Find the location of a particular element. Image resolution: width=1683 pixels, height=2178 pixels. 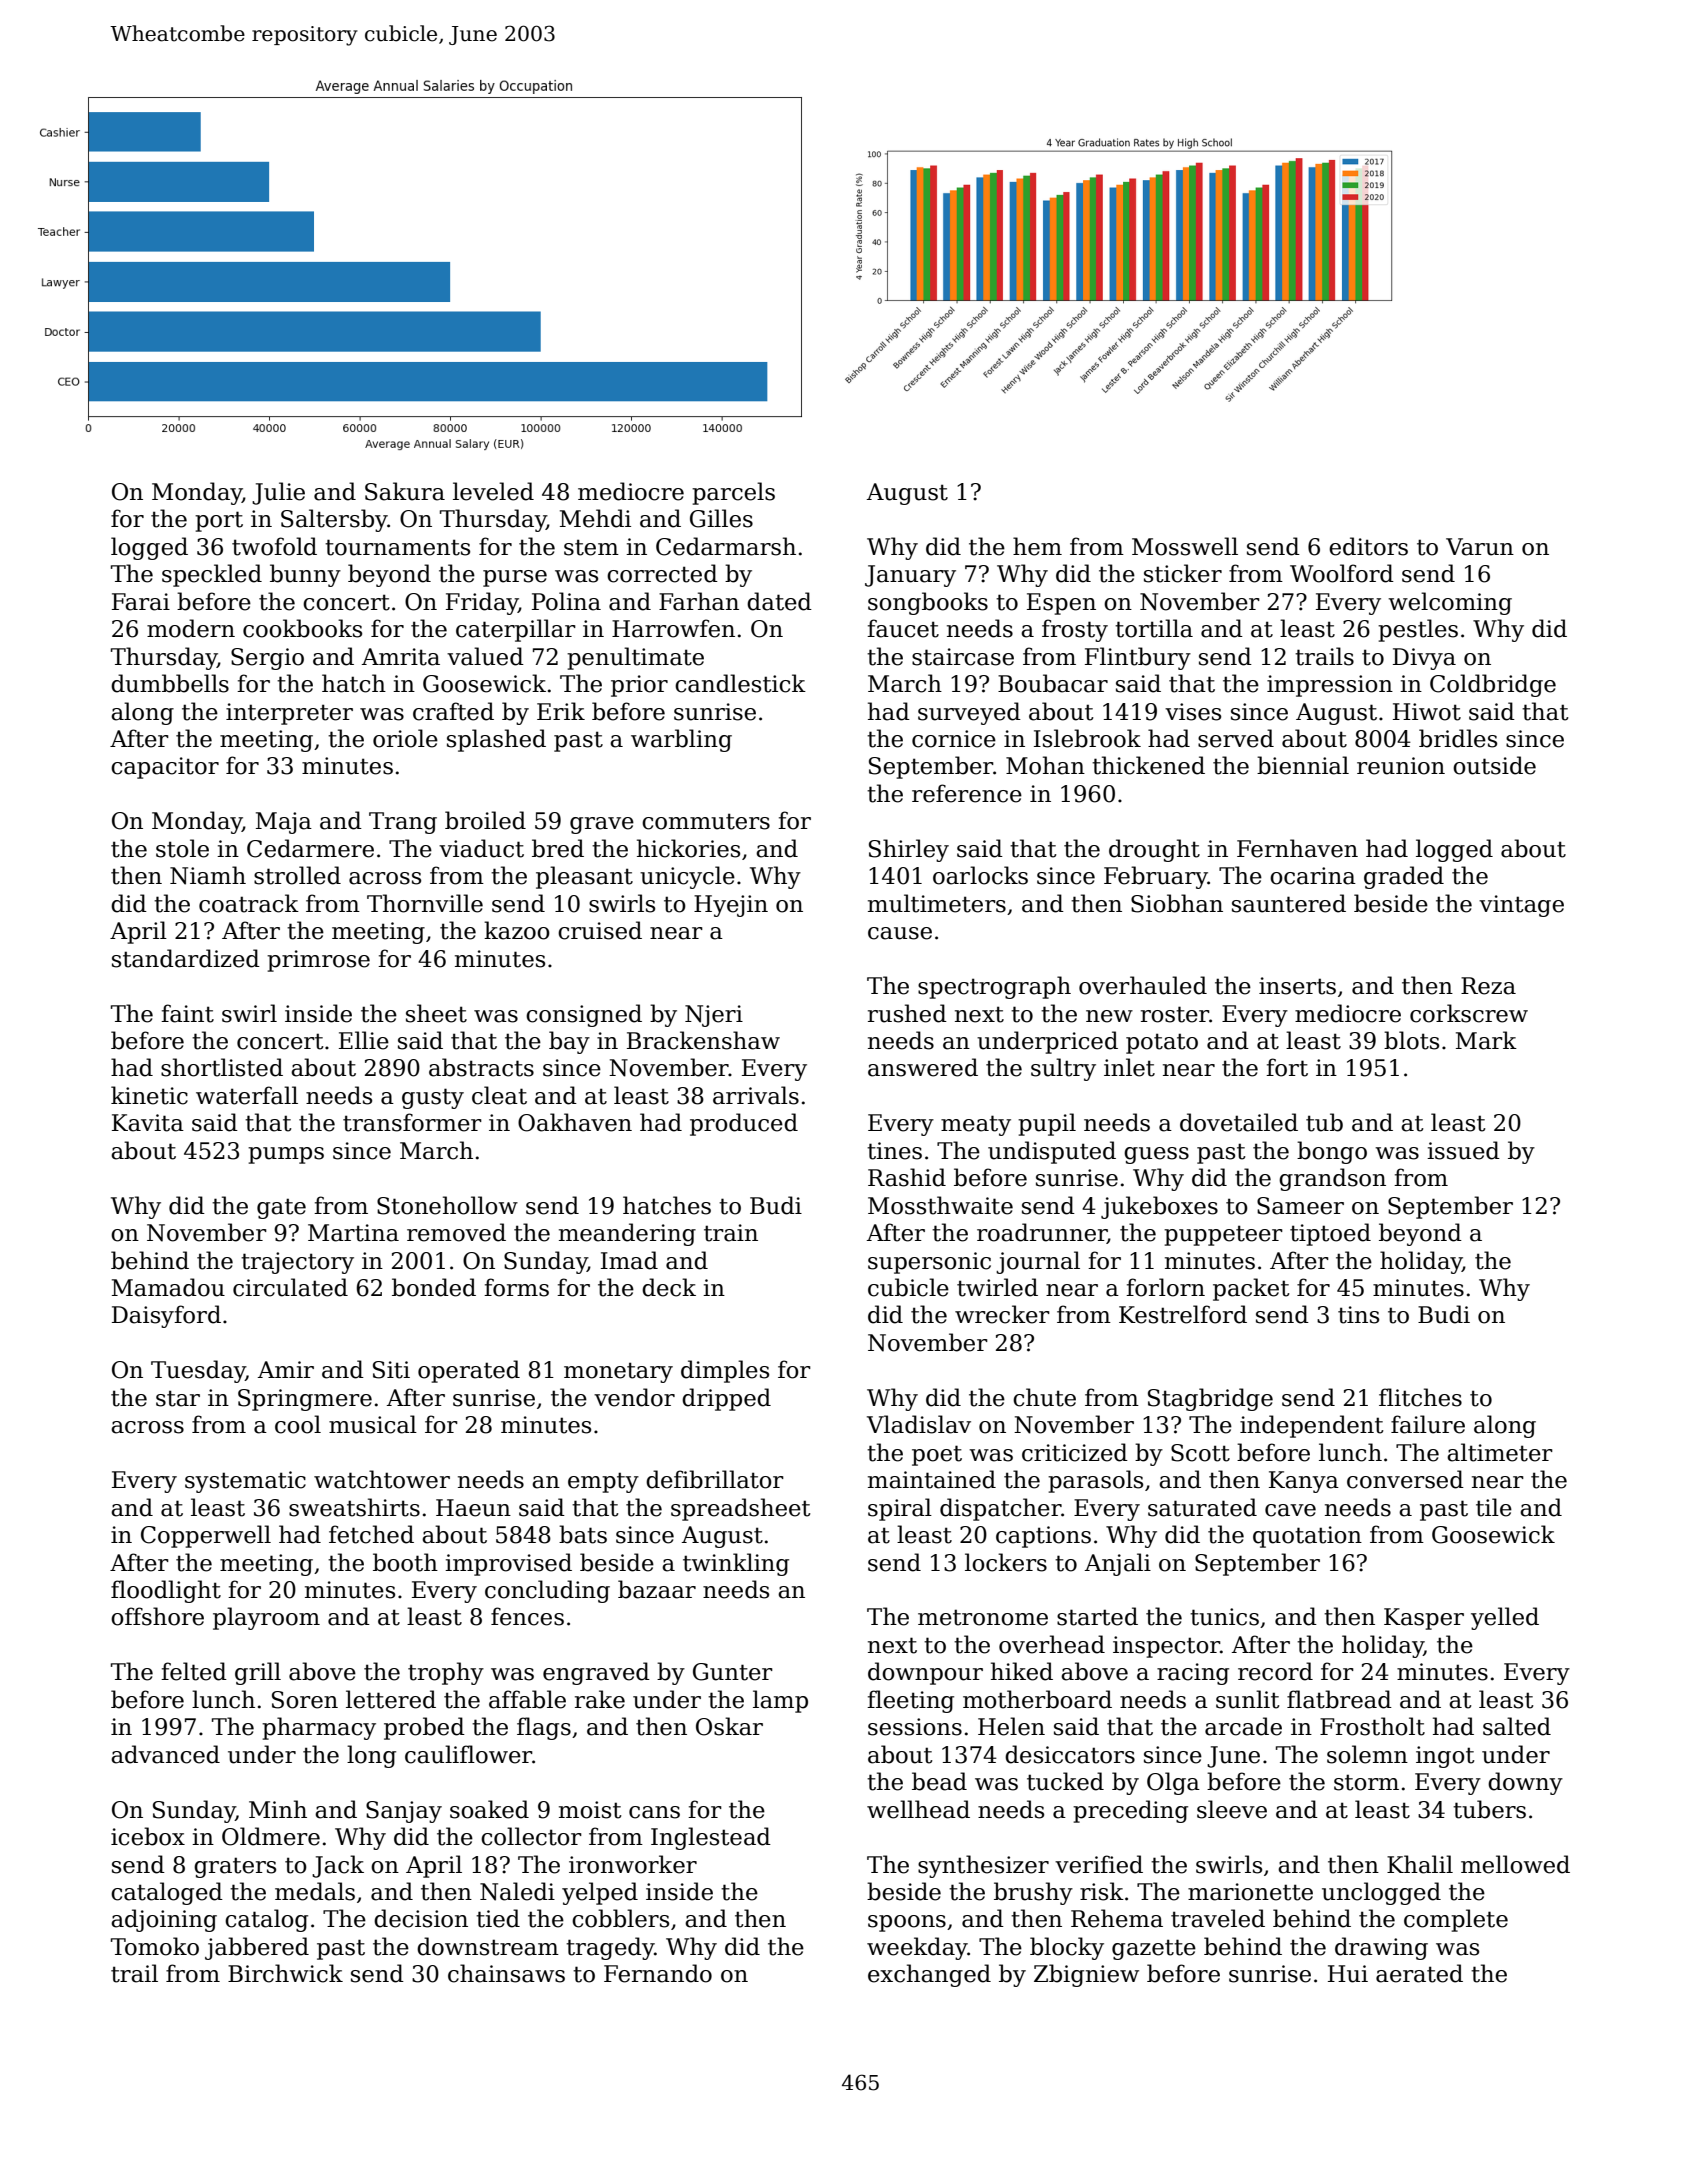

hickories is located at coordinates (688, 848).
